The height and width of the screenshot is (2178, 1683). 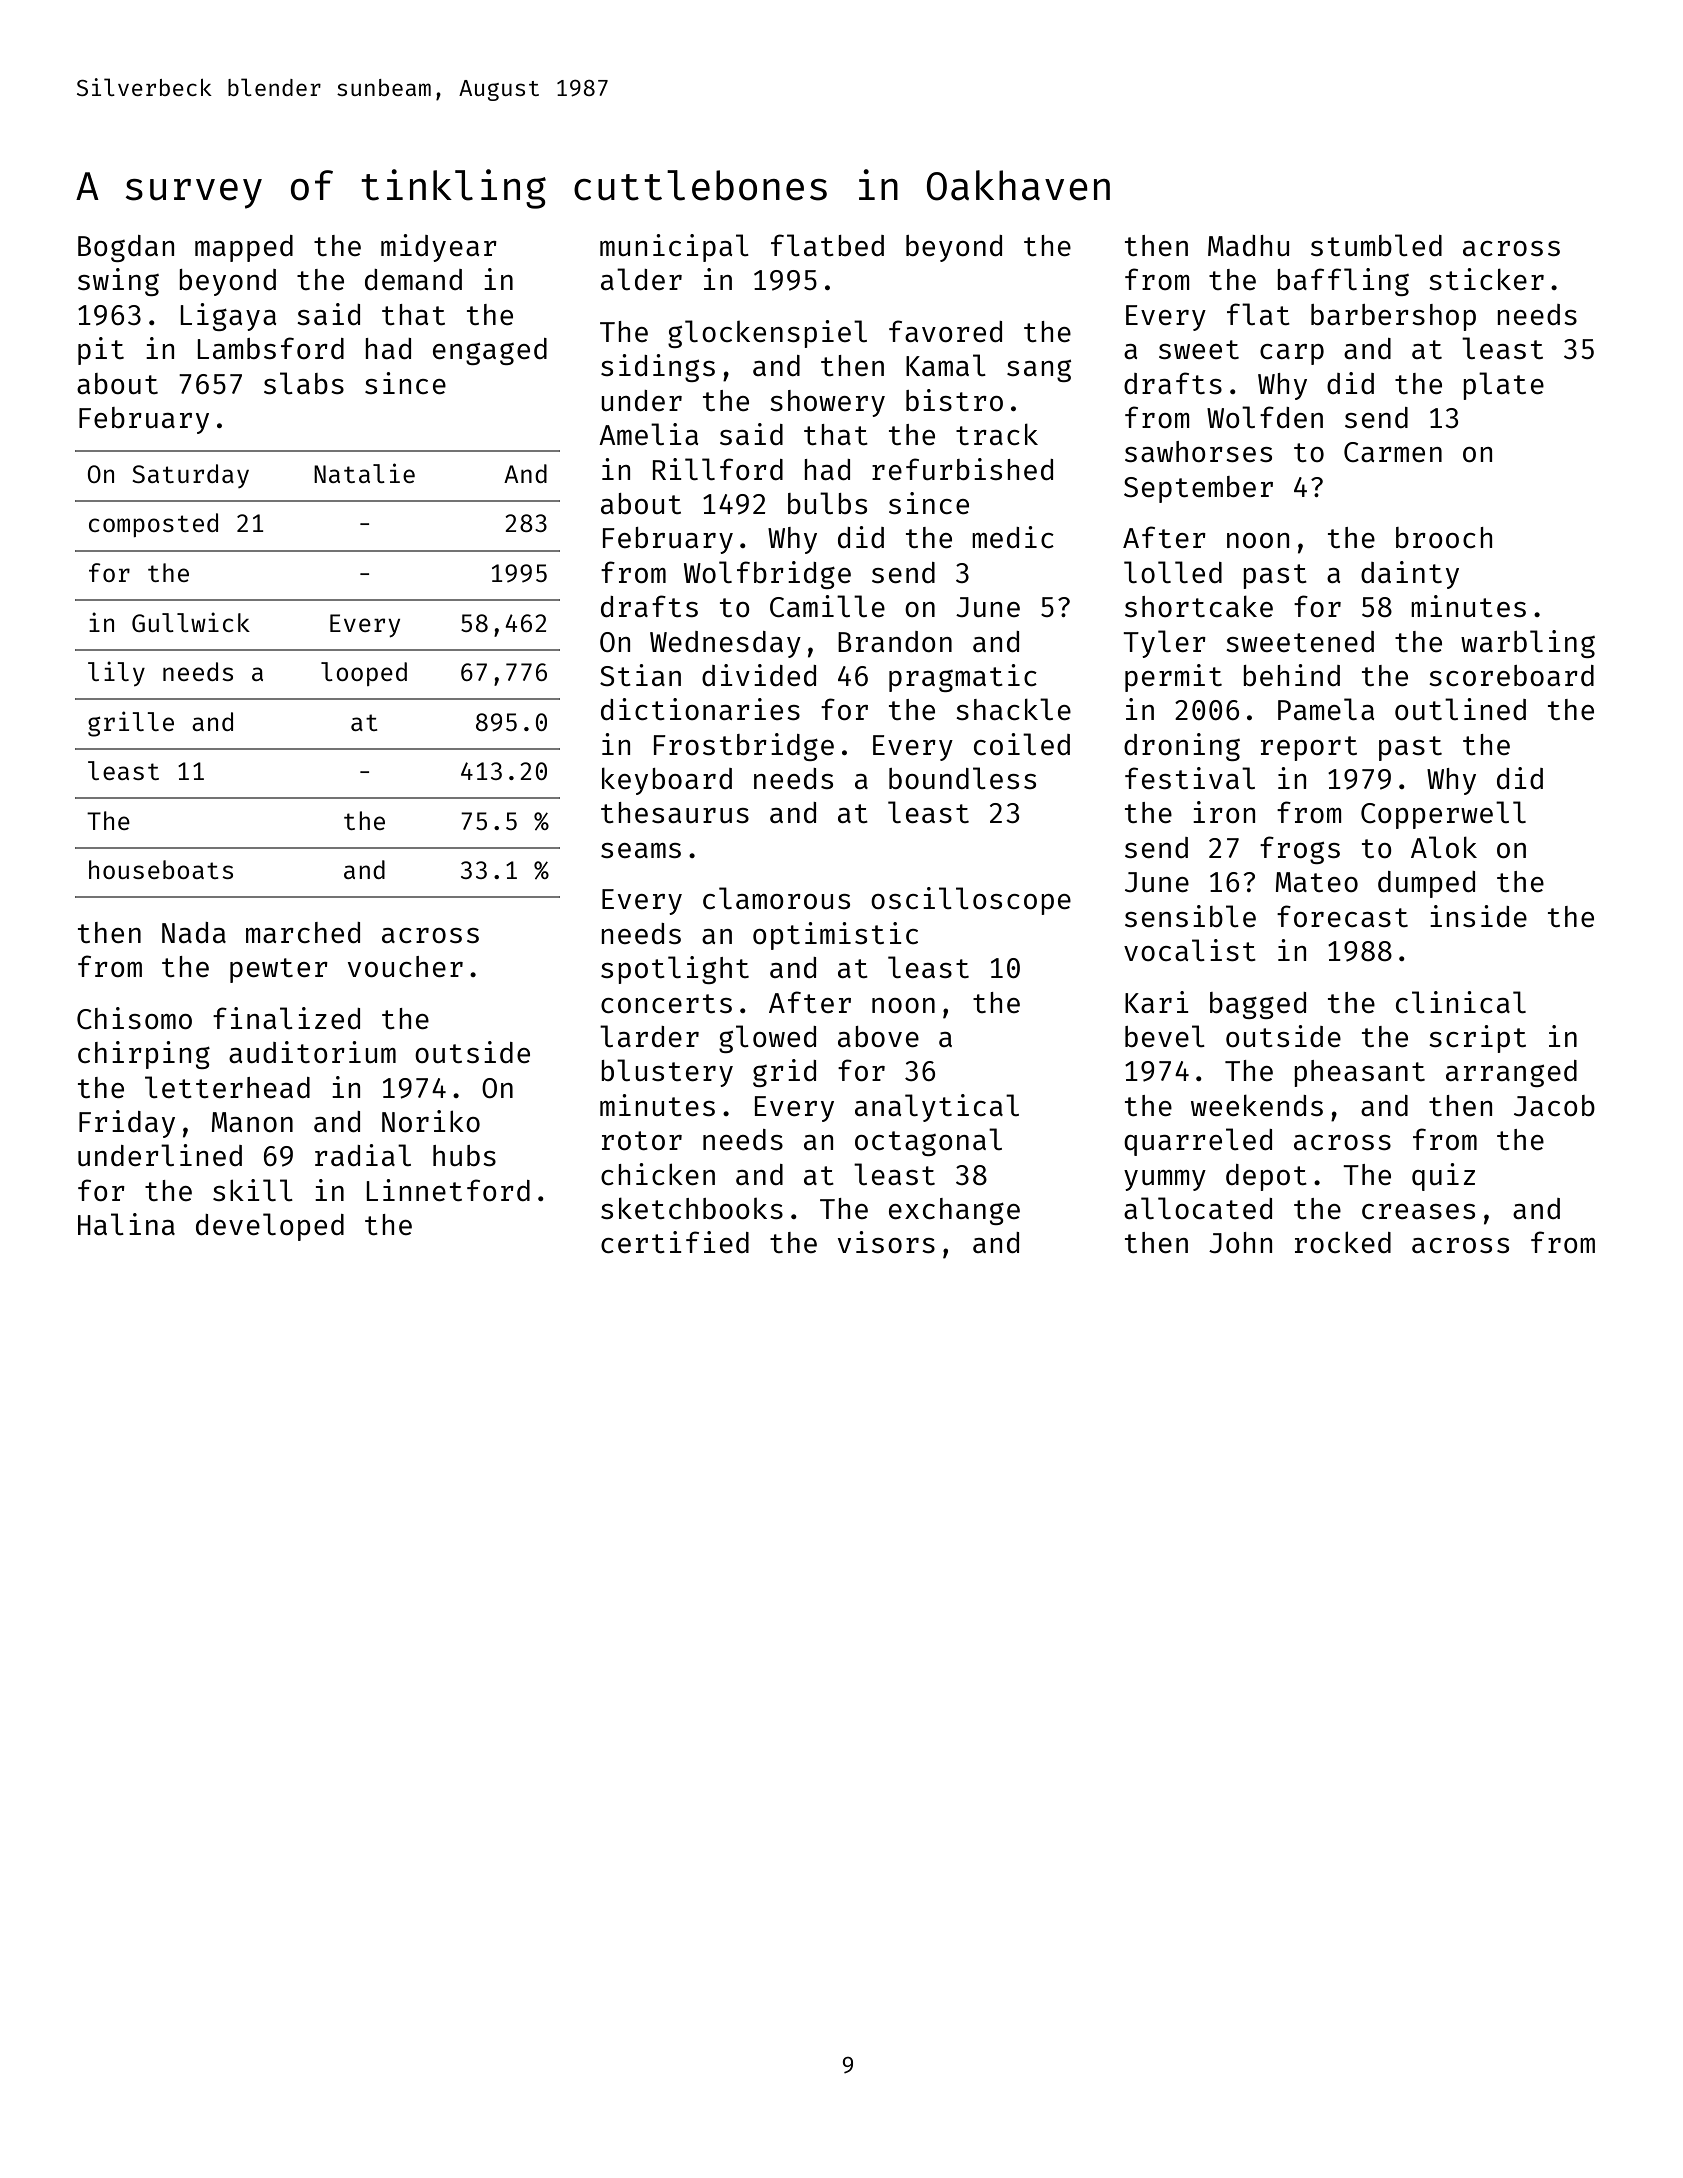 I want to click on Saturday, so click(x=190, y=476).
